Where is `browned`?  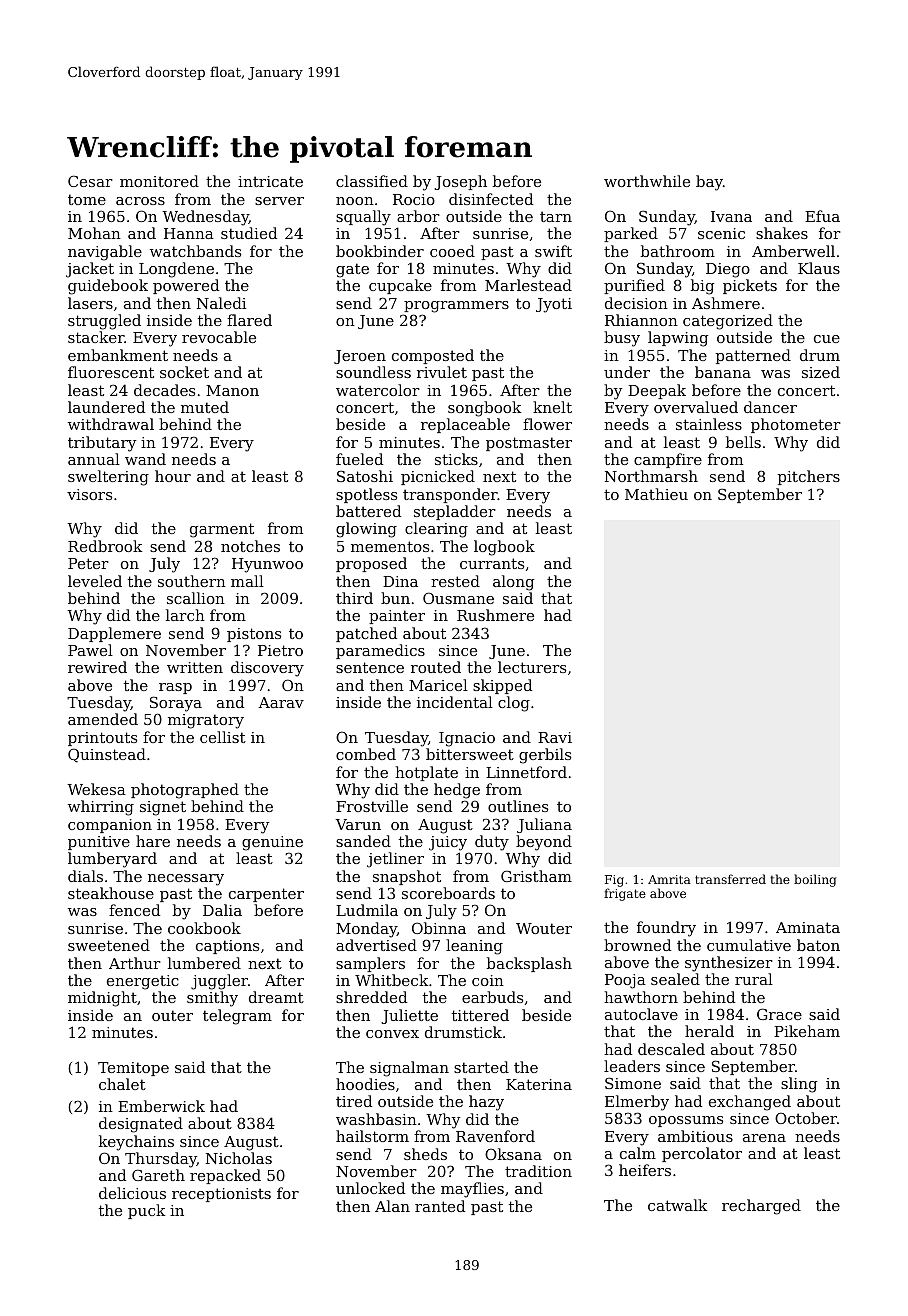
browned is located at coordinates (637, 945).
